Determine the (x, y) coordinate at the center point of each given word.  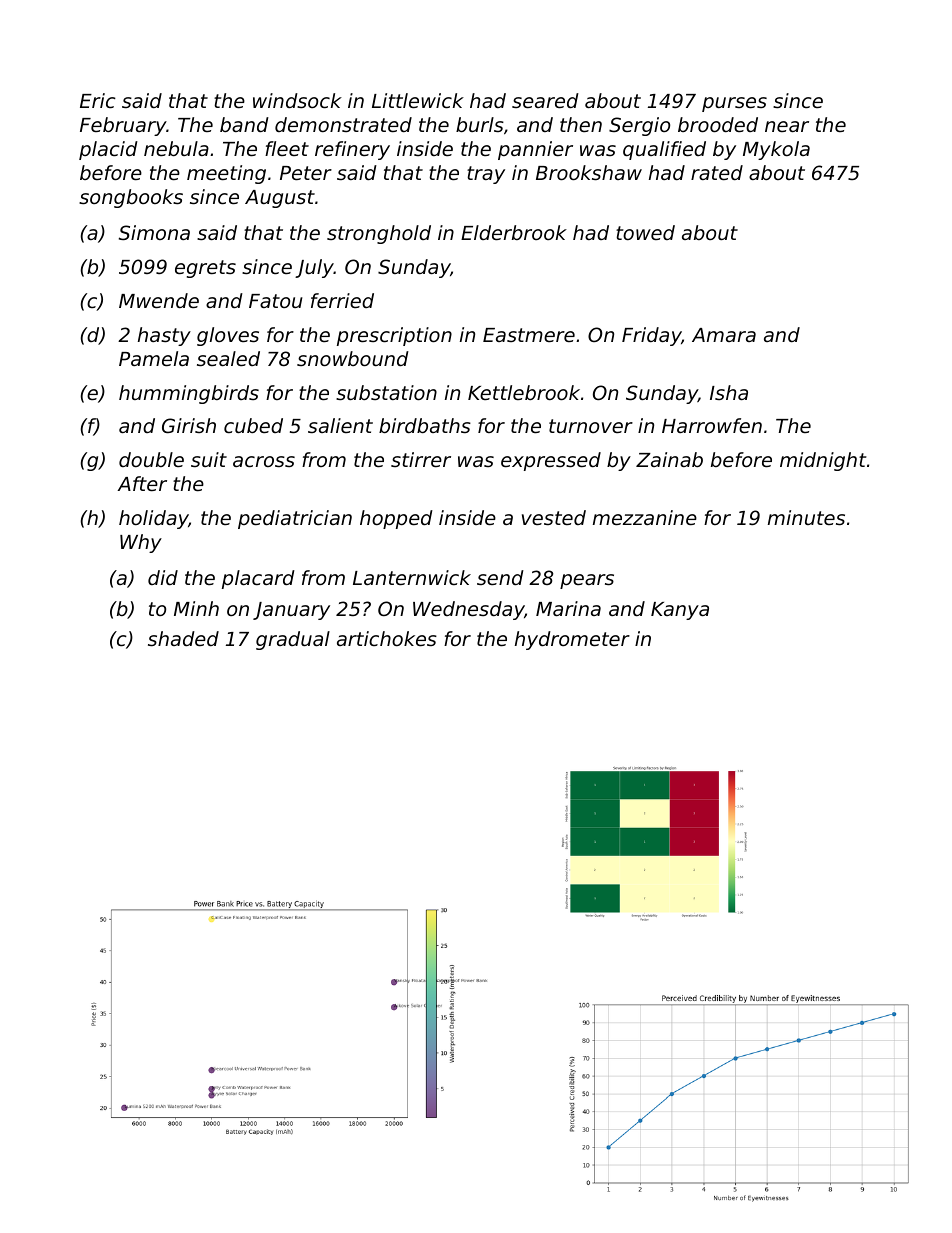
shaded (183, 638)
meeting (226, 174)
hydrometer (572, 640)
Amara (724, 335)
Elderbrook (514, 232)
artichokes (387, 638)
